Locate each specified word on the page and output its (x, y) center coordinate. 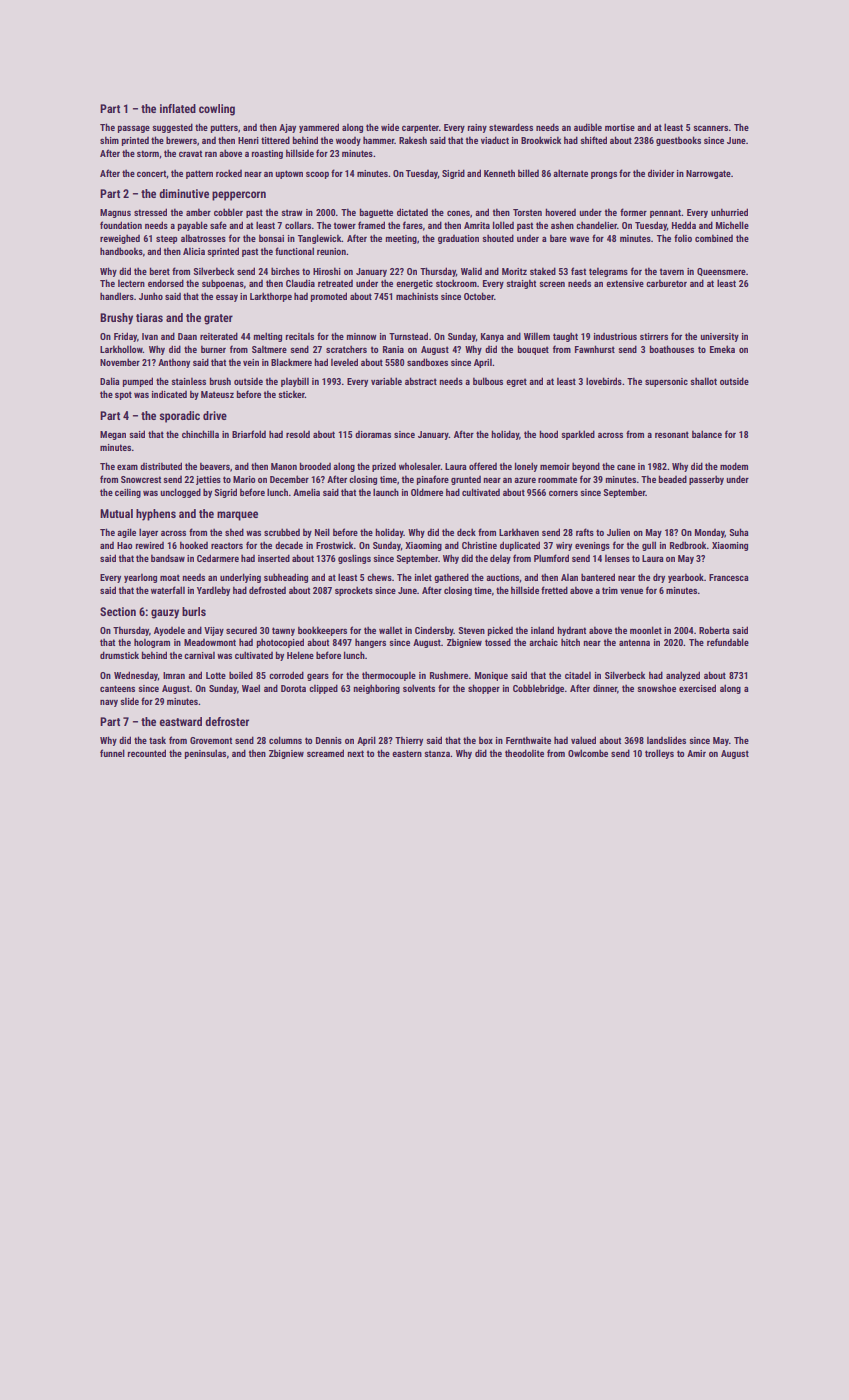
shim (109, 140)
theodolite (524, 753)
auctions (502, 577)
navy (109, 703)
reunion (331, 251)
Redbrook (688, 545)
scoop (317, 175)
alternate (570, 173)
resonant (672, 434)
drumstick (119, 655)
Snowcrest (141, 479)
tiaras (149, 317)
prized (384, 467)
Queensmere (721, 272)
